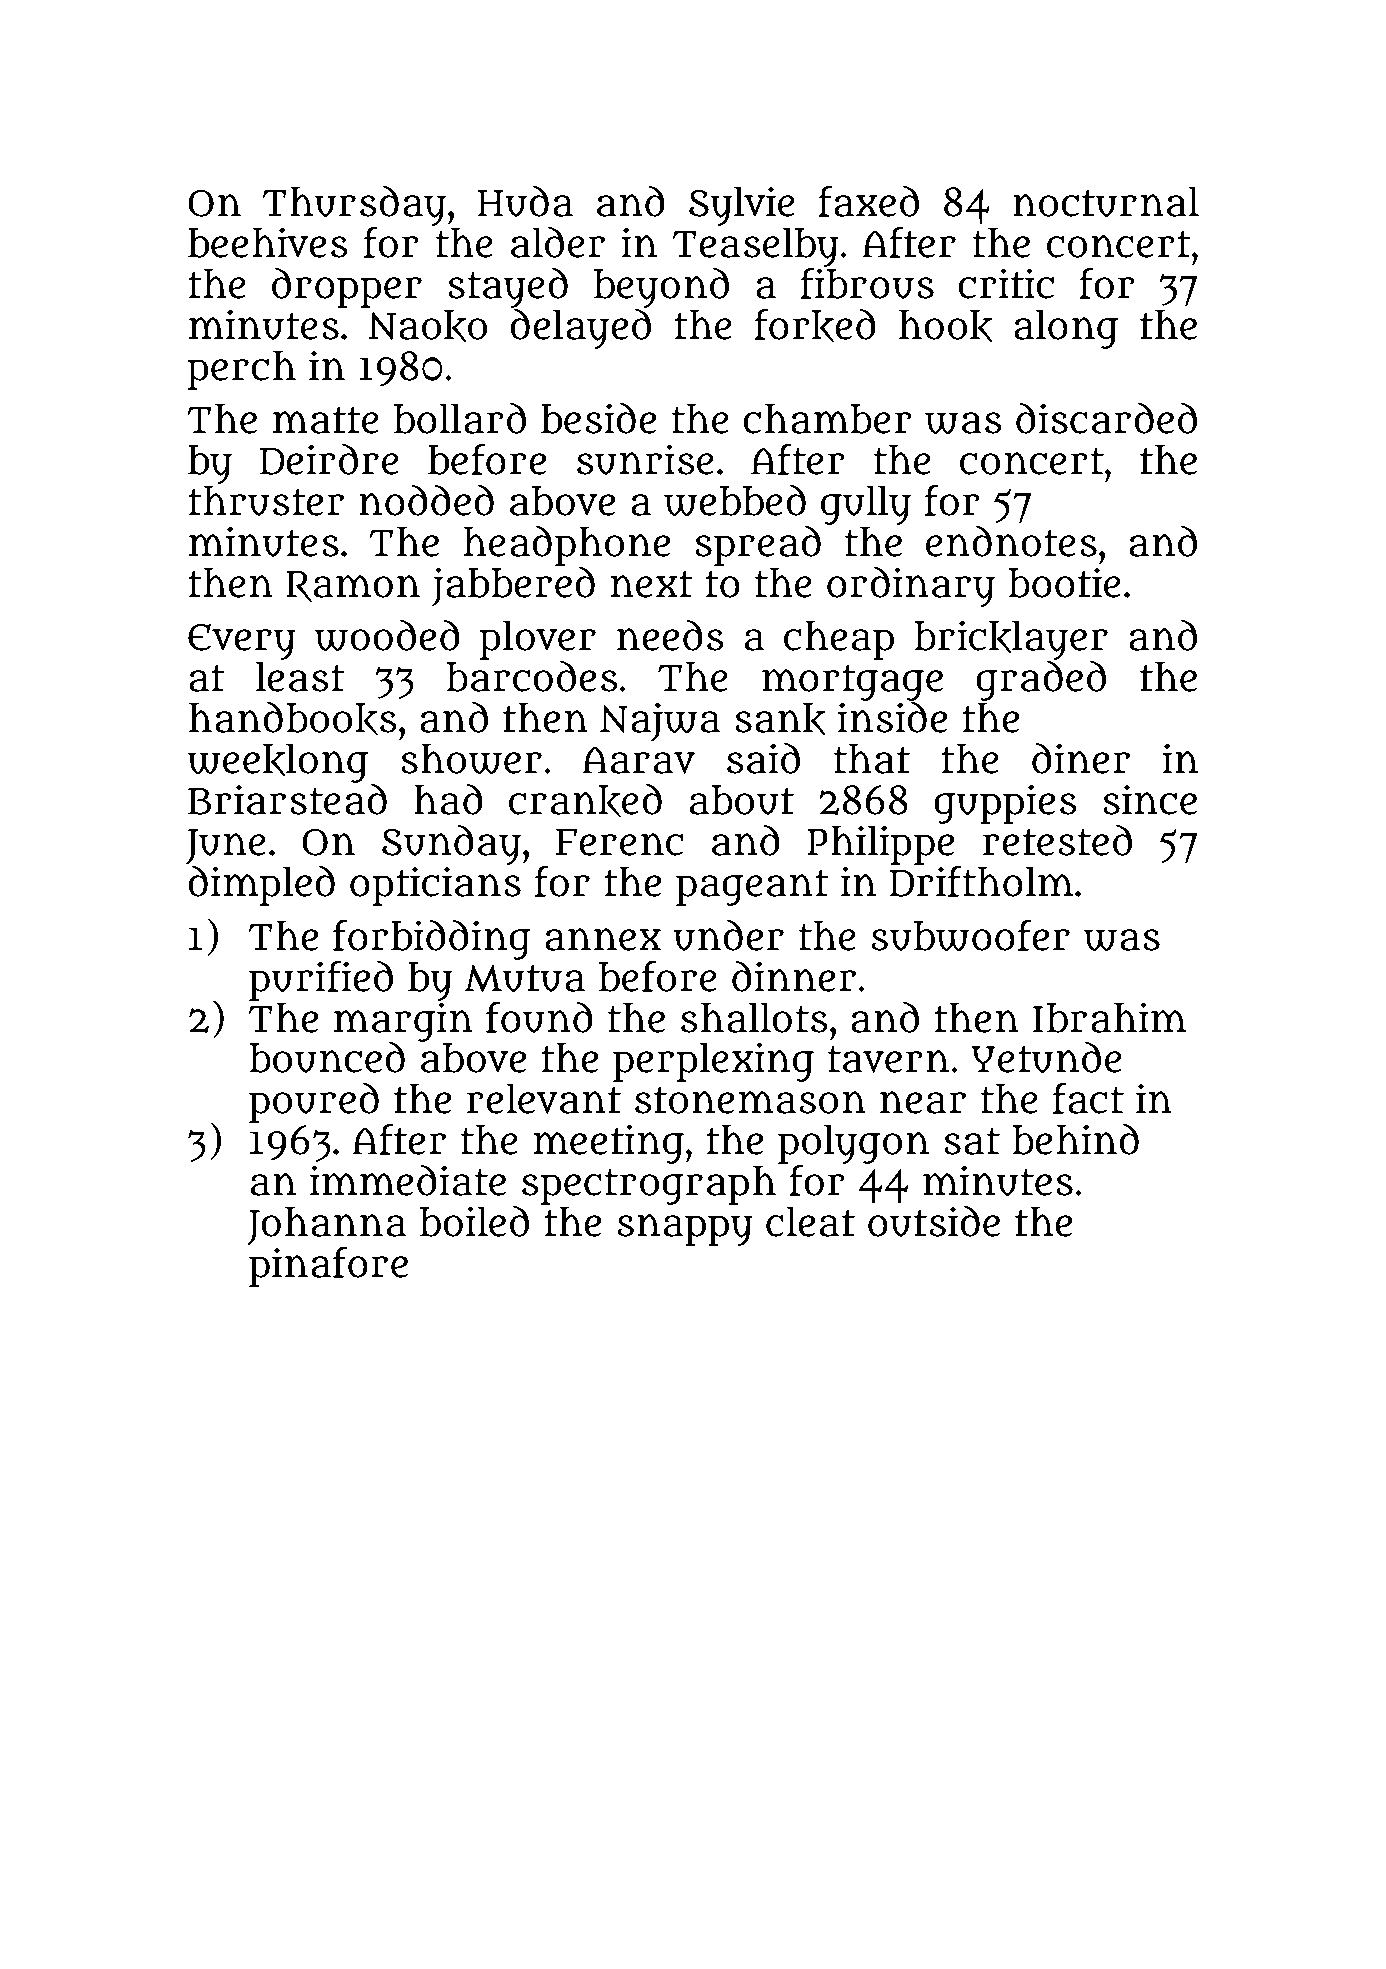  Describe the element at coordinates (1088, 1098) in the page. I see `fact` at that location.
